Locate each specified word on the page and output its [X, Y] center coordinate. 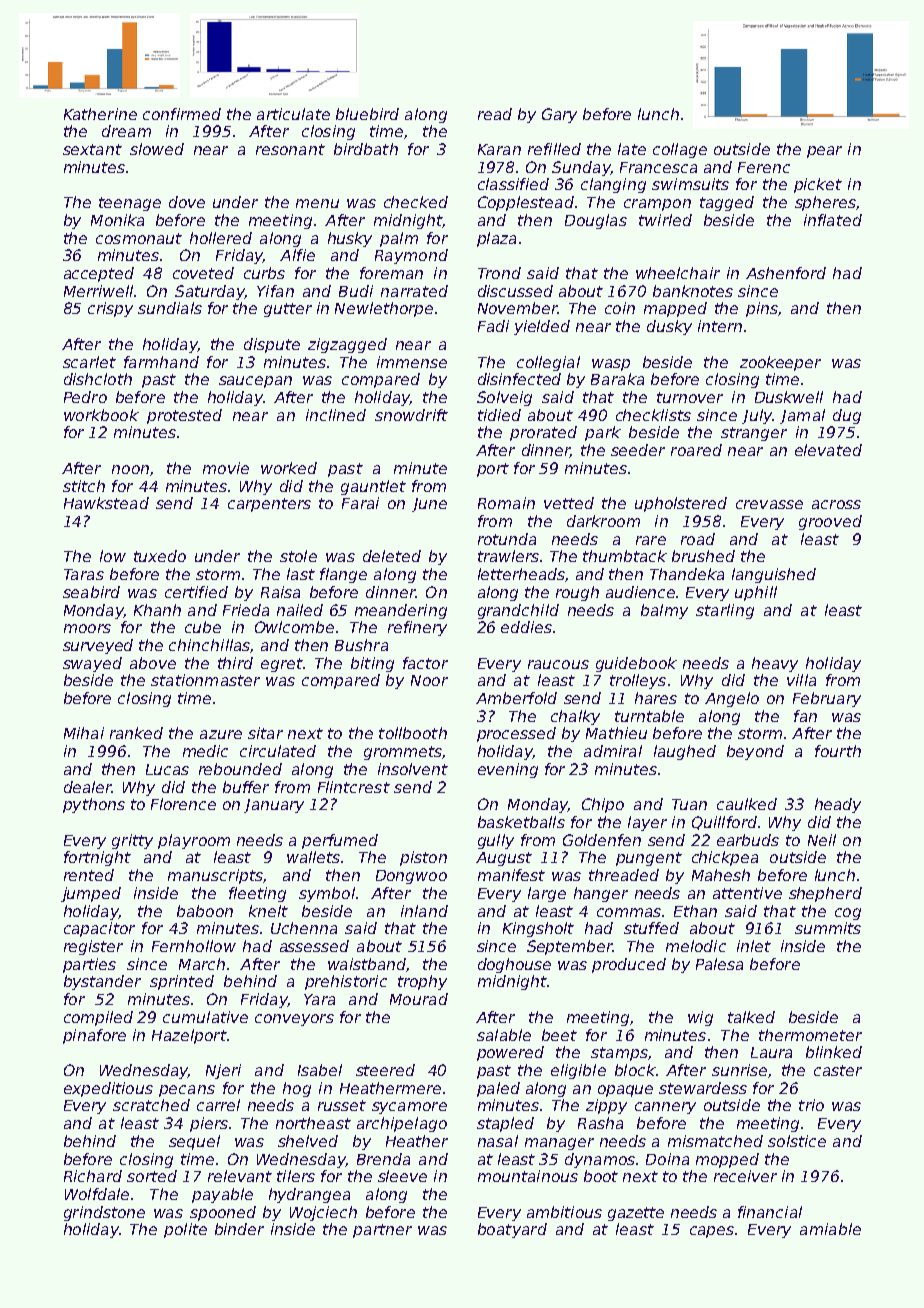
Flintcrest [354, 787]
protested [184, 416]
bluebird [367, 114]
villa [801, 680]
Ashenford [786, 273]
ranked [136, 733]
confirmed [182, 114]
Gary [559, 115]
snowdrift [411, 415]
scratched [151, 1105]
